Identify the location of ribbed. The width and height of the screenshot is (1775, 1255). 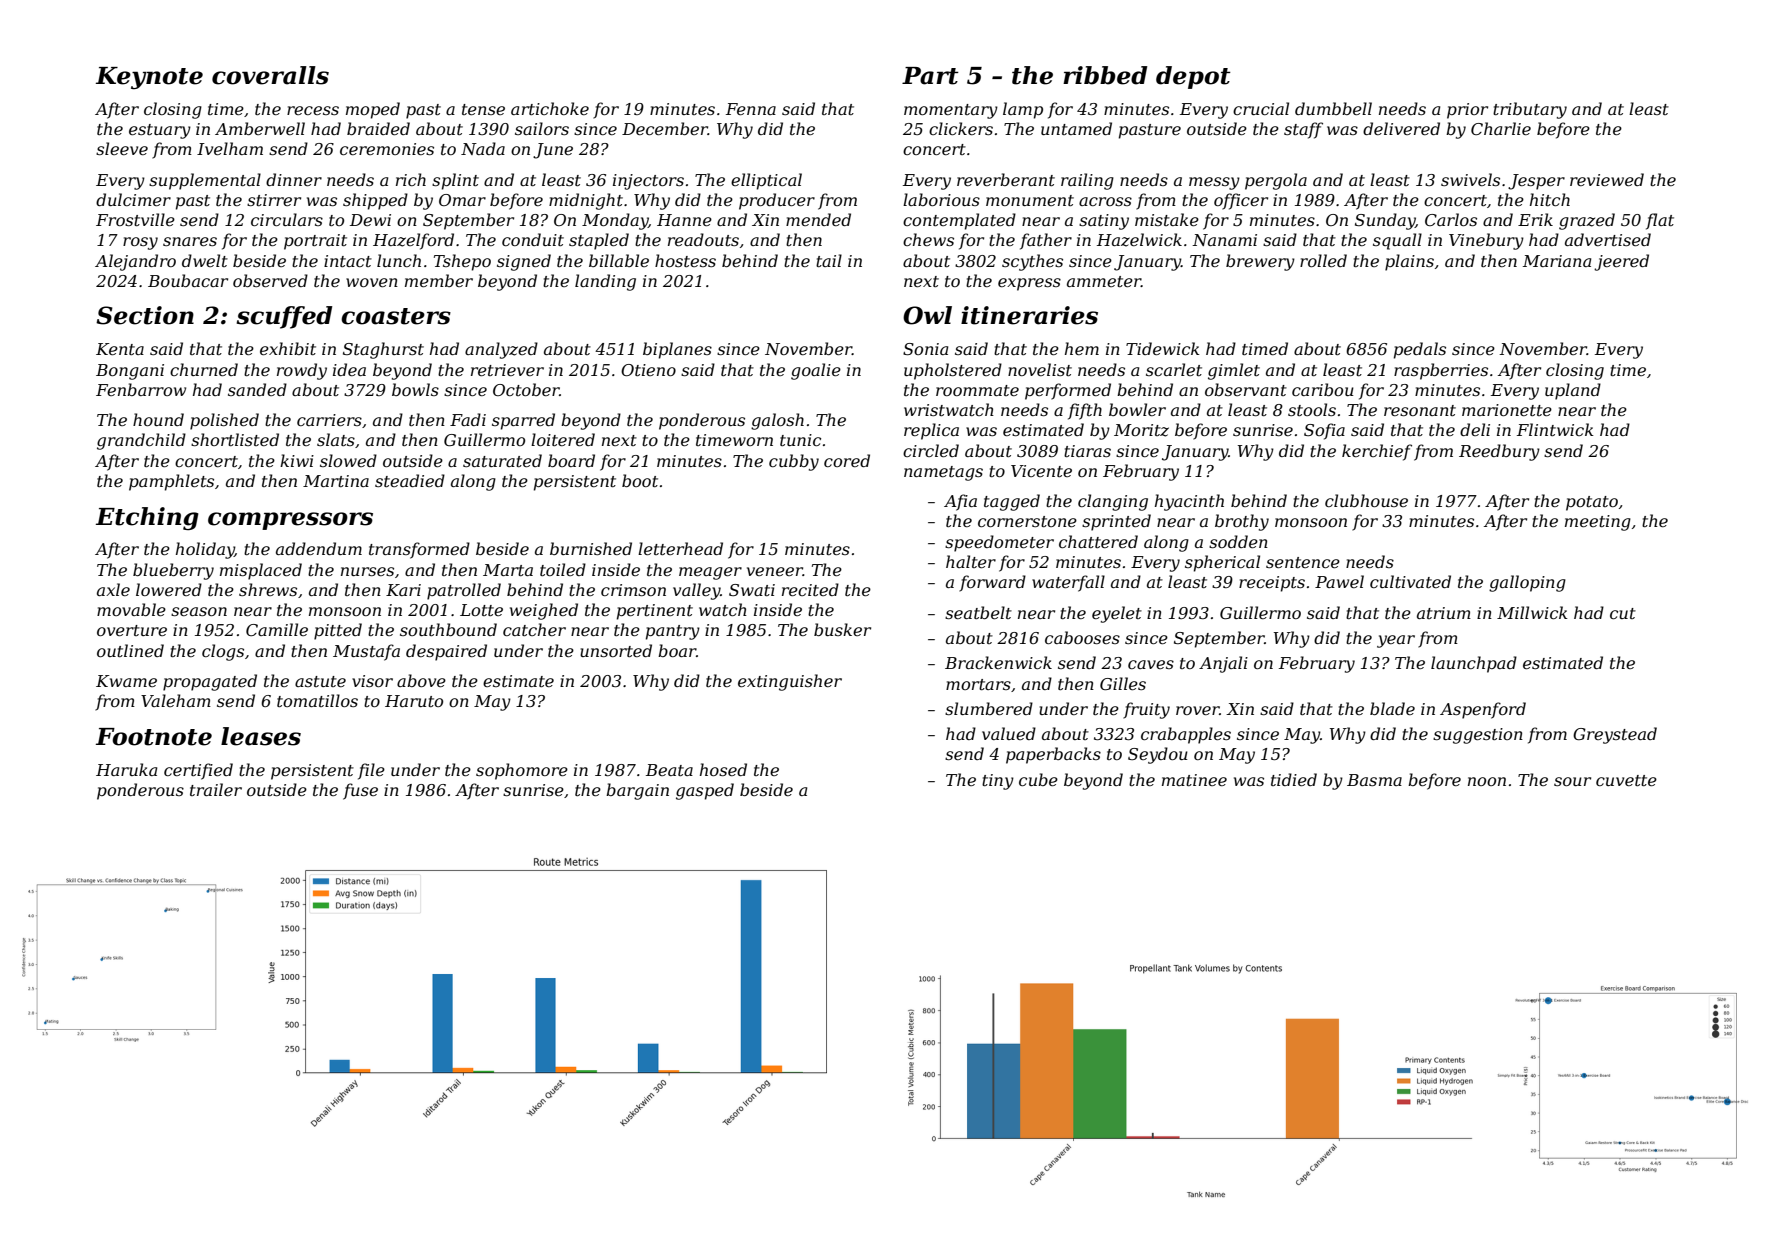
(1105, 75).
